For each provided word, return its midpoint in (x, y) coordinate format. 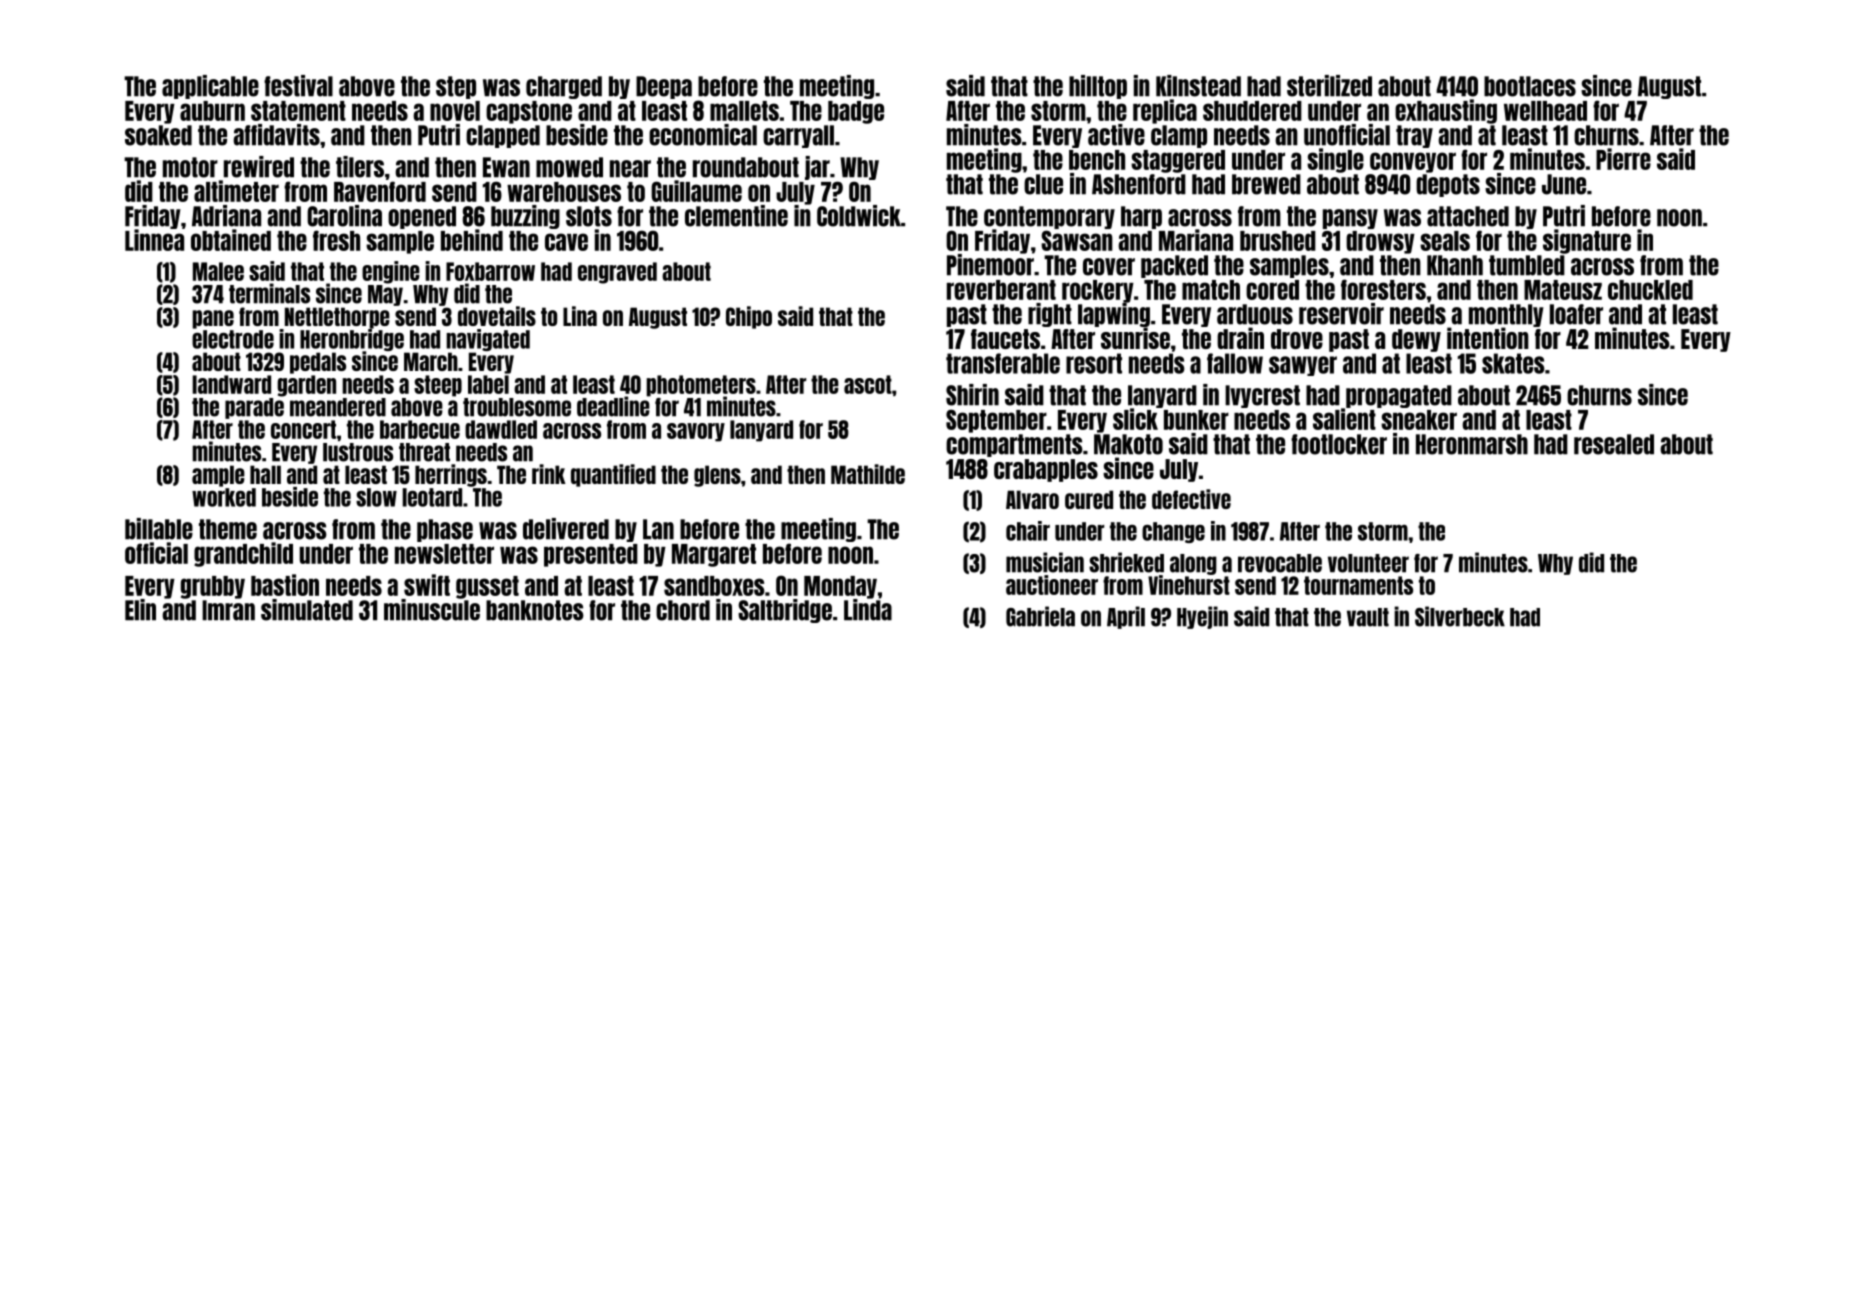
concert (303, 429)
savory (696, 432)
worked (224, 497)
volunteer (1368, 563)
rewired (259, 167)
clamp (1179, 136)
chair (1028, 531)
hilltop (1098, 87)
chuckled (1650, 290)
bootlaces (1530, 86)
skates (1513, 363)
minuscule (432, 610)
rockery (1098, 291)
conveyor (1413, 162)
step (456, 87)
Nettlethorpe (337, 318)
